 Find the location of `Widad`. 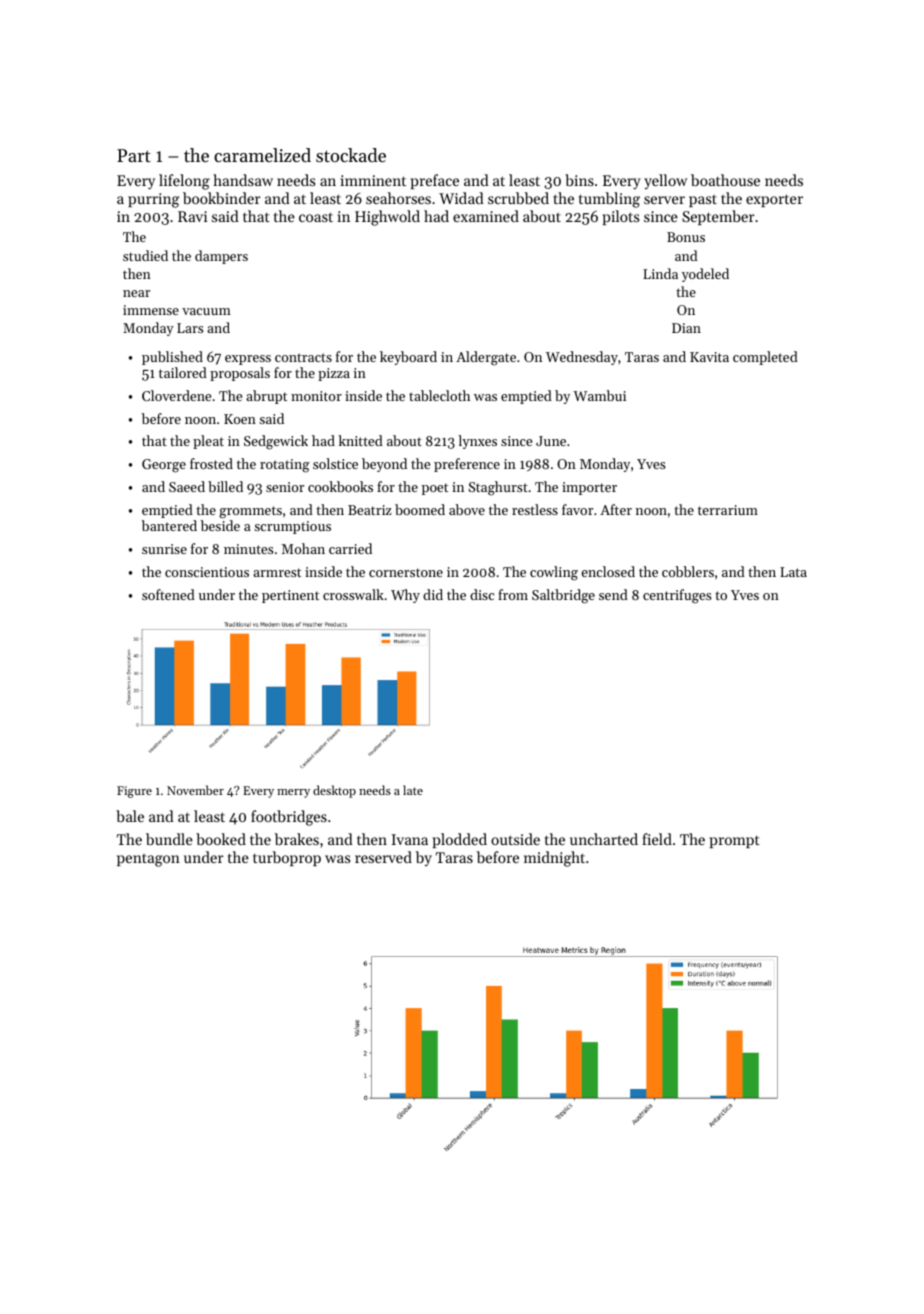

Widad is located at coordinates (461, 198).
